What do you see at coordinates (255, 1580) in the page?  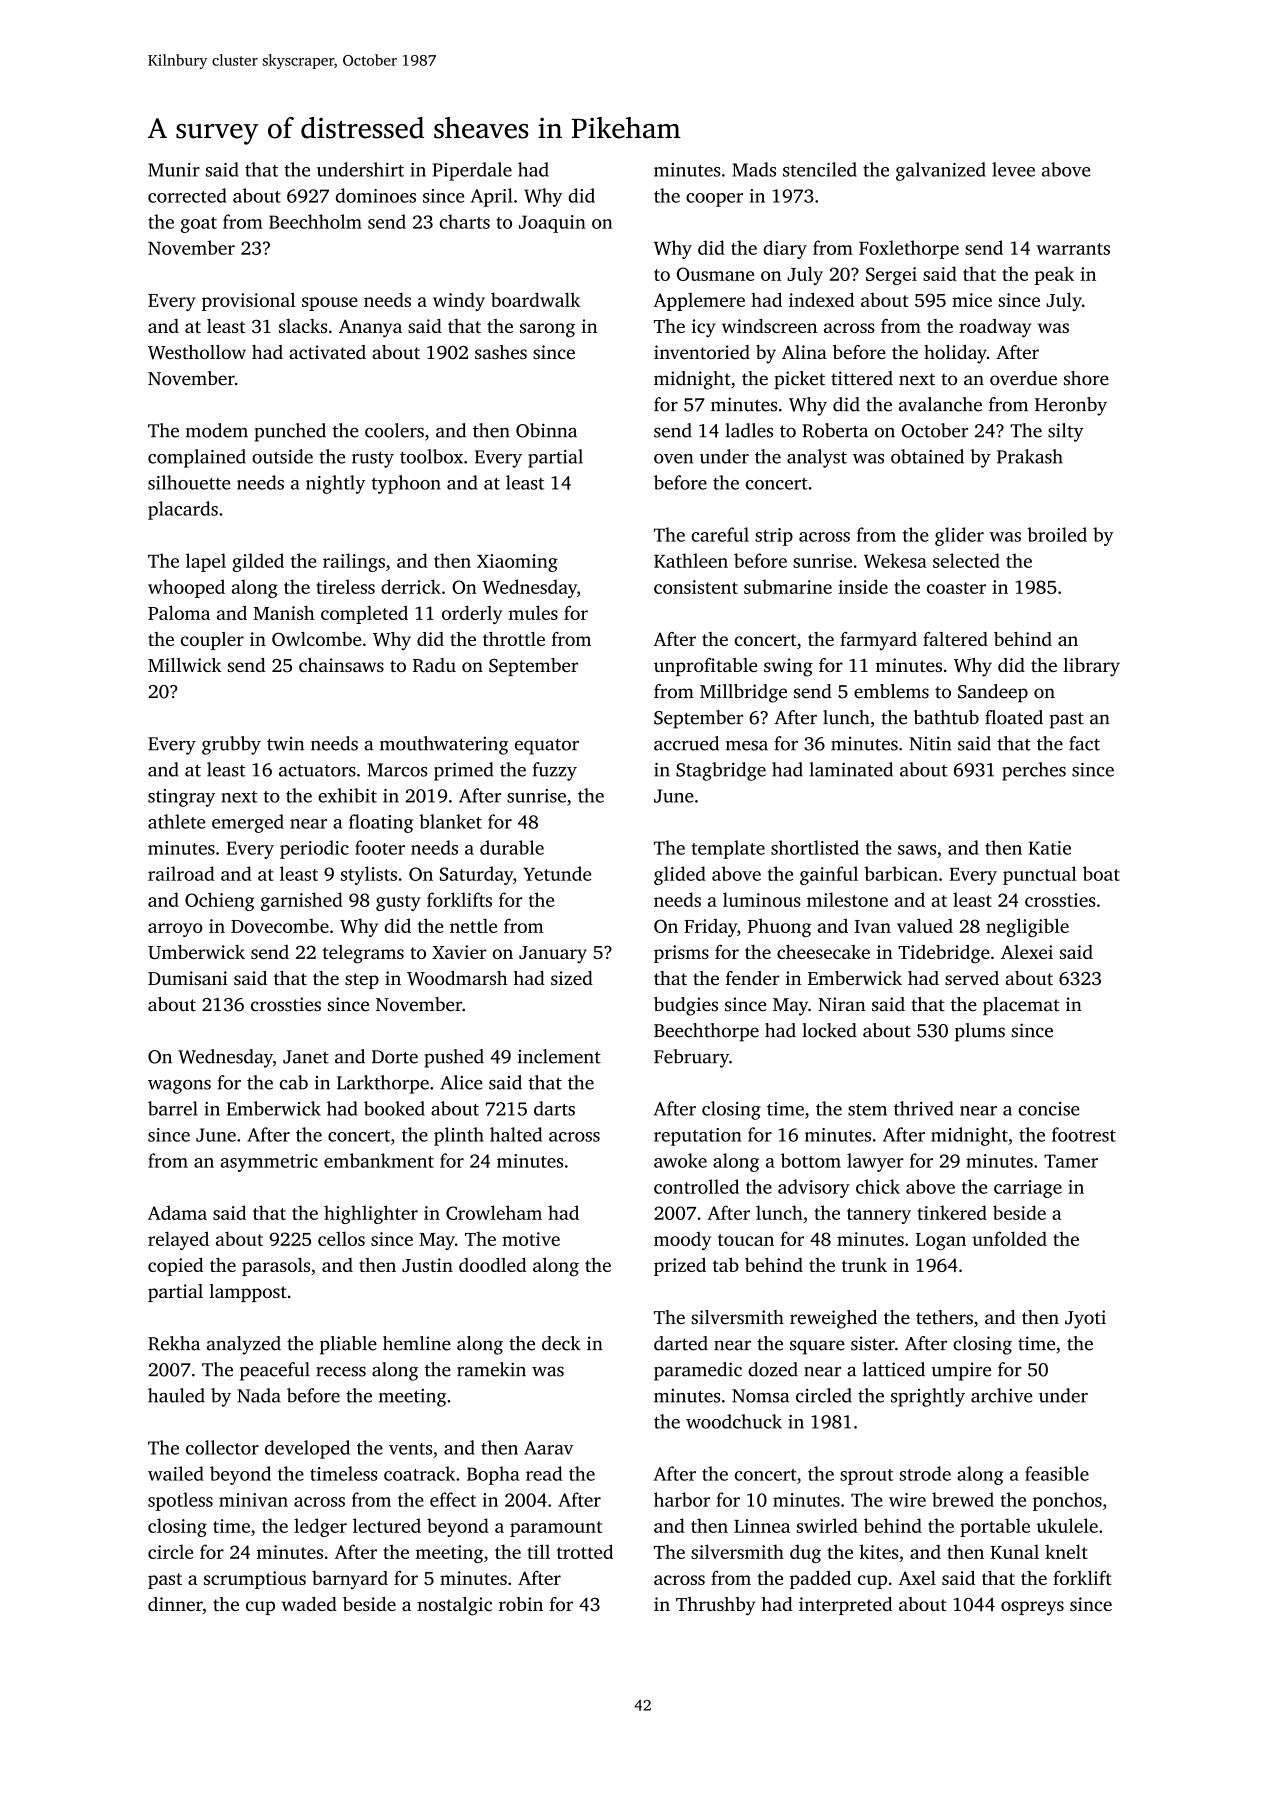 I see `scrumptious` at bounding box center [255, 1580].
